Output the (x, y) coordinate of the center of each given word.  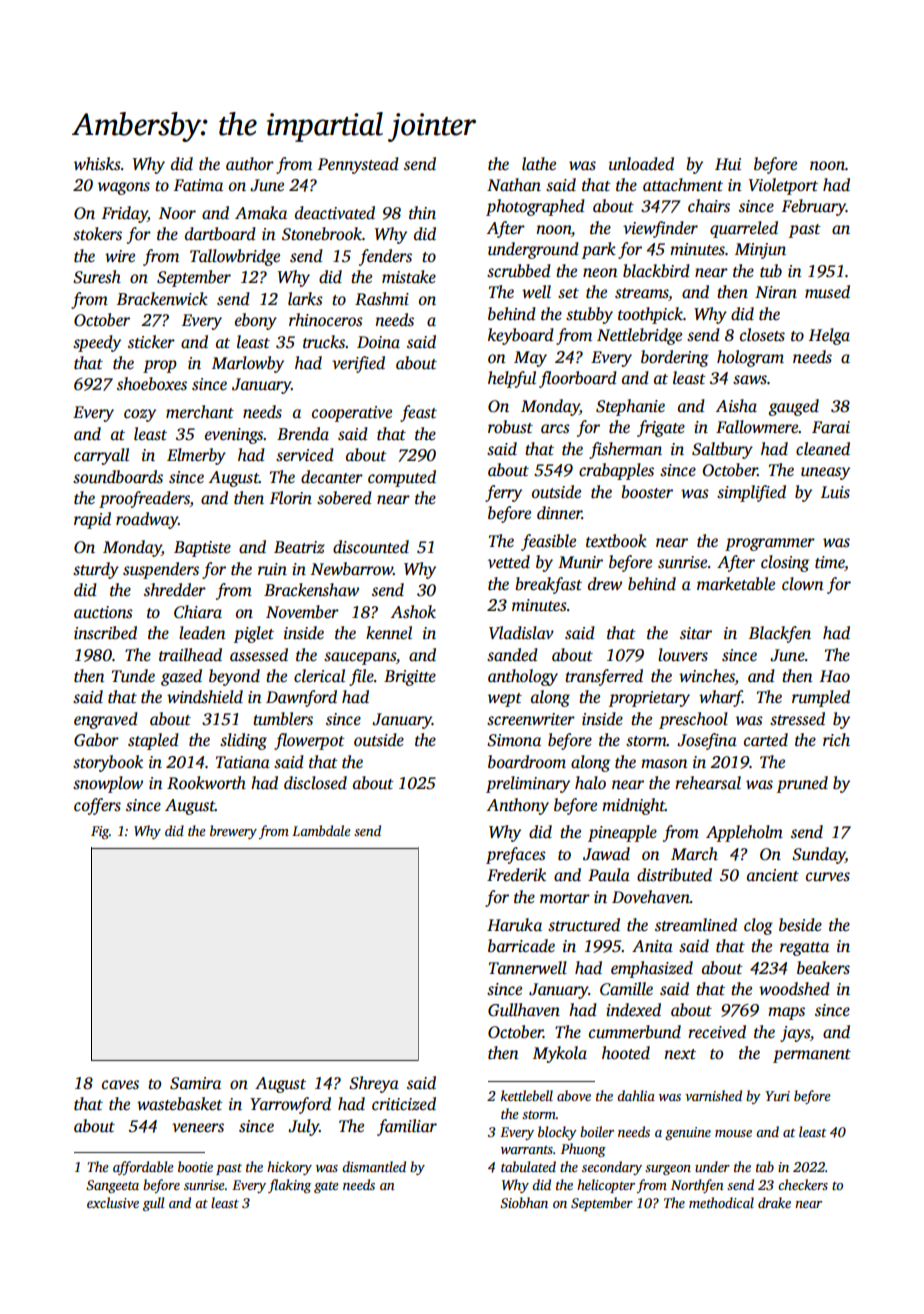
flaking (289, 1186)
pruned (802, 784)
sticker (151, 342)
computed (402, 478)
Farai (831, 427)
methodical (721, 1202)
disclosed (315, 783)
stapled (153, 741)
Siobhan (524, 1202)
